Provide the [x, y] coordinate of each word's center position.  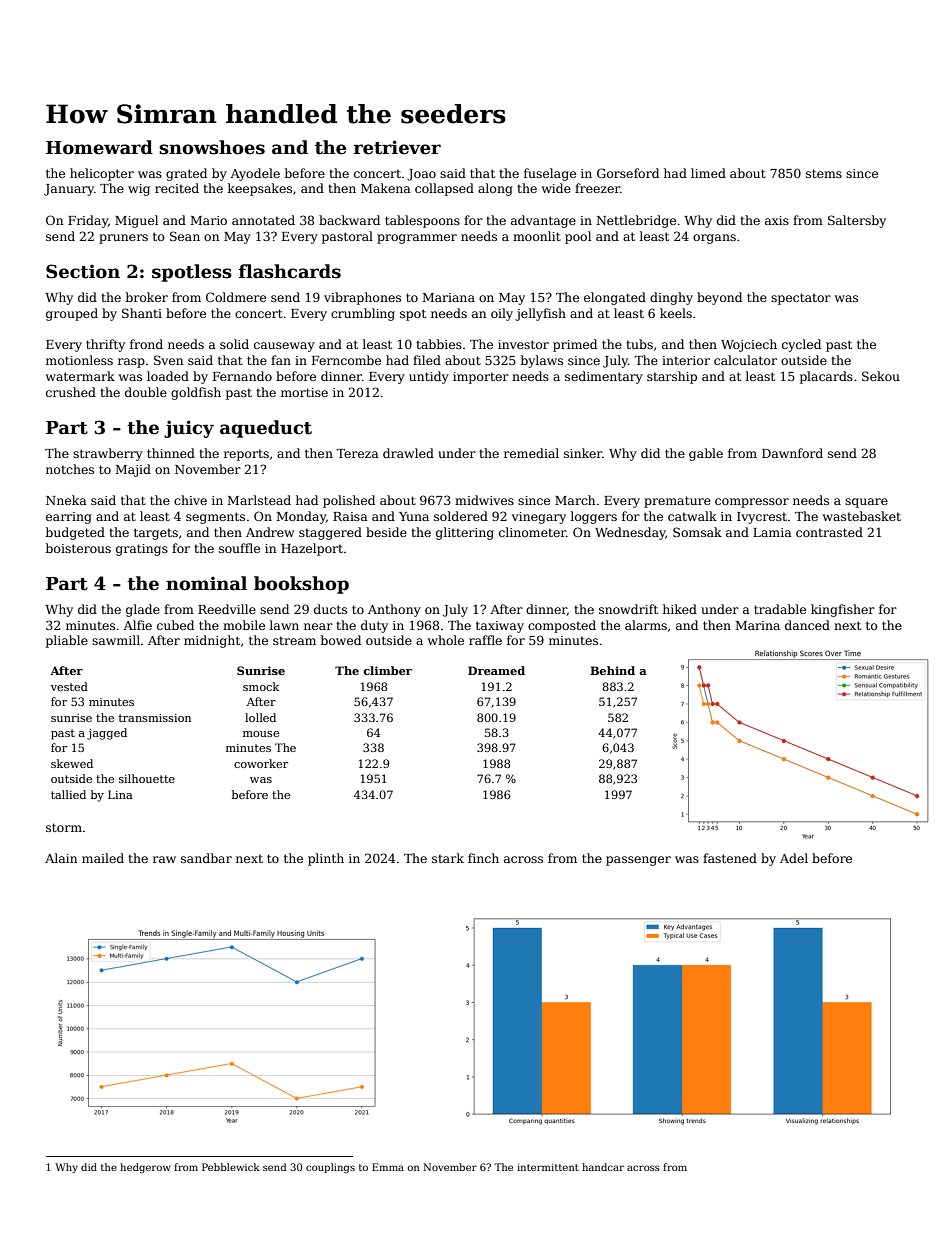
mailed [103, 858]
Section [83, 271]
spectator [801, 299]
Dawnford [792, 453]
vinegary [539, 518]
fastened [730, 858]
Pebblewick [231, 1167]
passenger [638, 861]
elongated [615, 298]
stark [448, 858]
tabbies [439, 344]
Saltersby [857, 221]
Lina [120, 794]
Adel [794, 858]
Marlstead [259, 500]
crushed [71, 392]
